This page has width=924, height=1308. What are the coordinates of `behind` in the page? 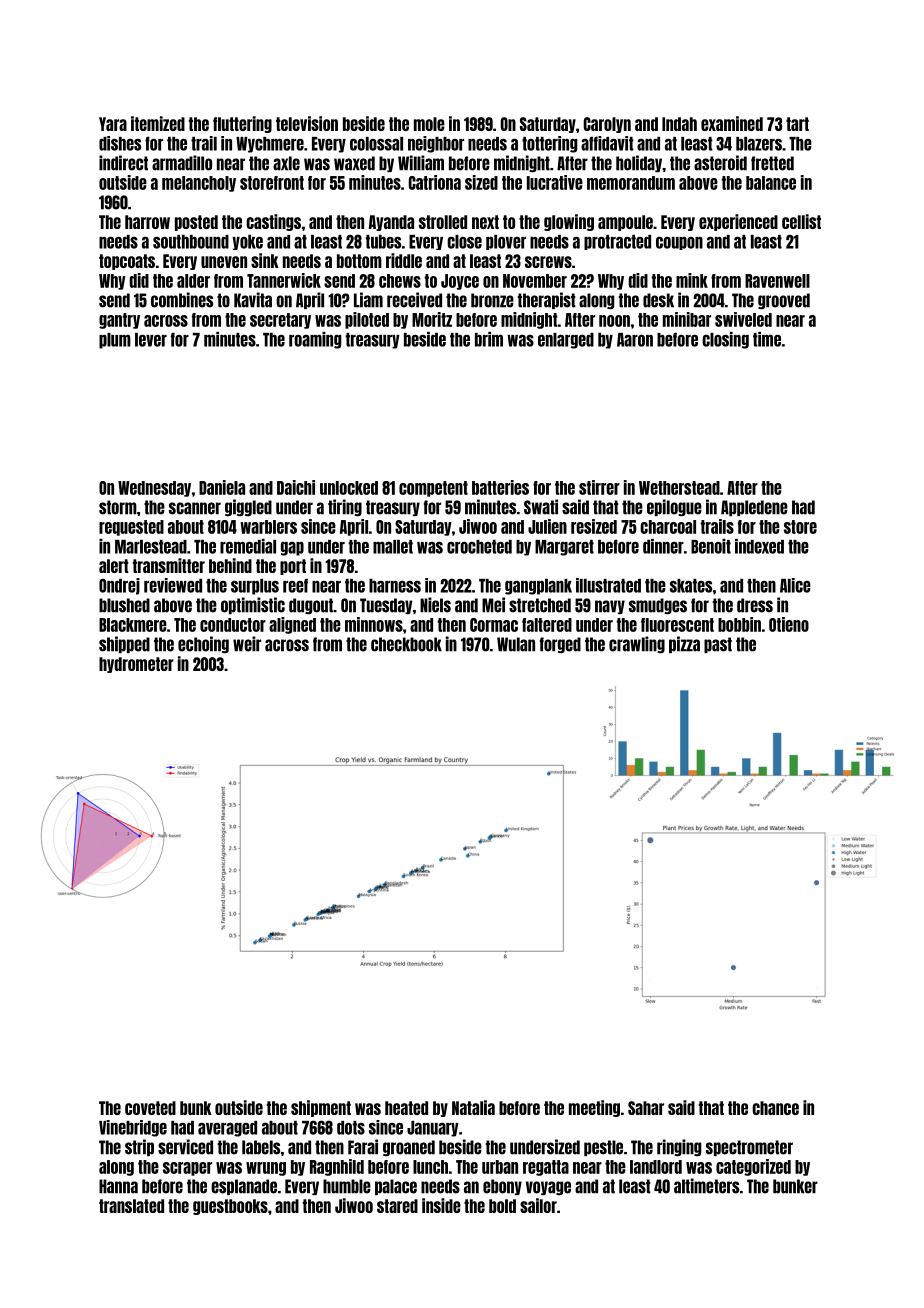 It's located at (230, 565).
